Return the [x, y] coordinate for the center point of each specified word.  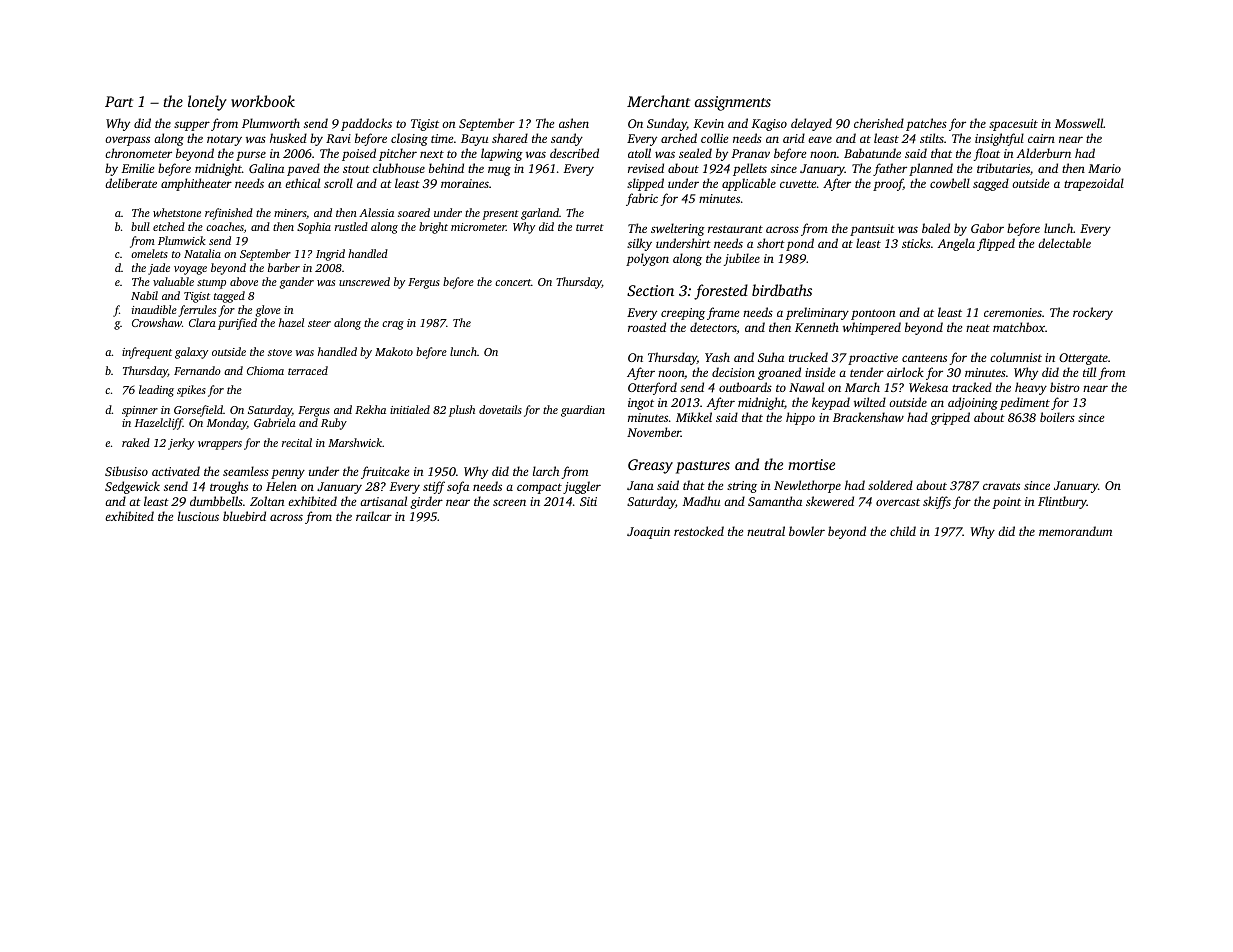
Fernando [197, 370]
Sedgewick [132, 487]
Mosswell [1079, 123]
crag [393, 325]
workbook [263, 101]
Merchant [658, 101]
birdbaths [782, 290]
